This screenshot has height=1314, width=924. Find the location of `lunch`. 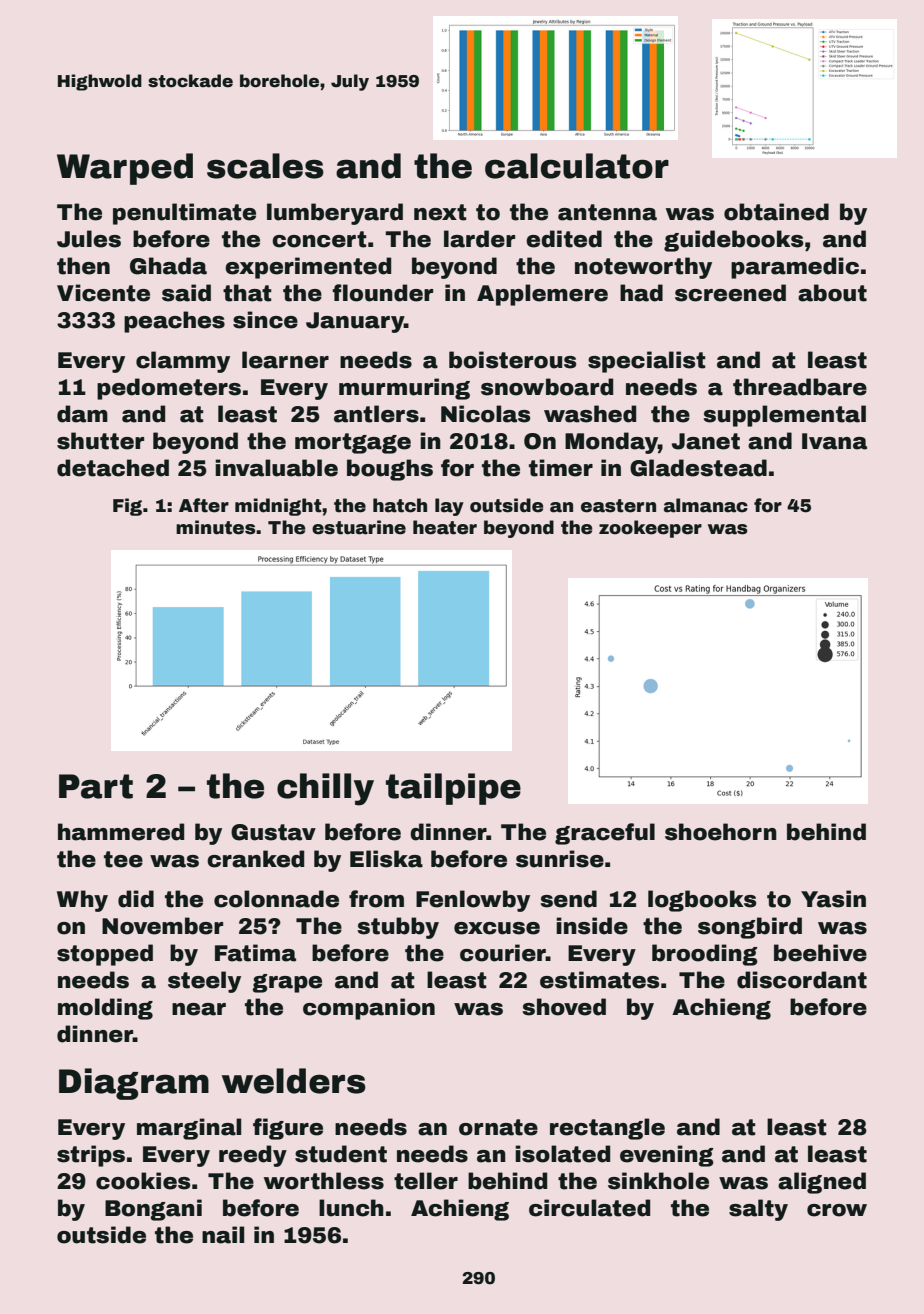

lunch is located at coordinates (351, 1208).
